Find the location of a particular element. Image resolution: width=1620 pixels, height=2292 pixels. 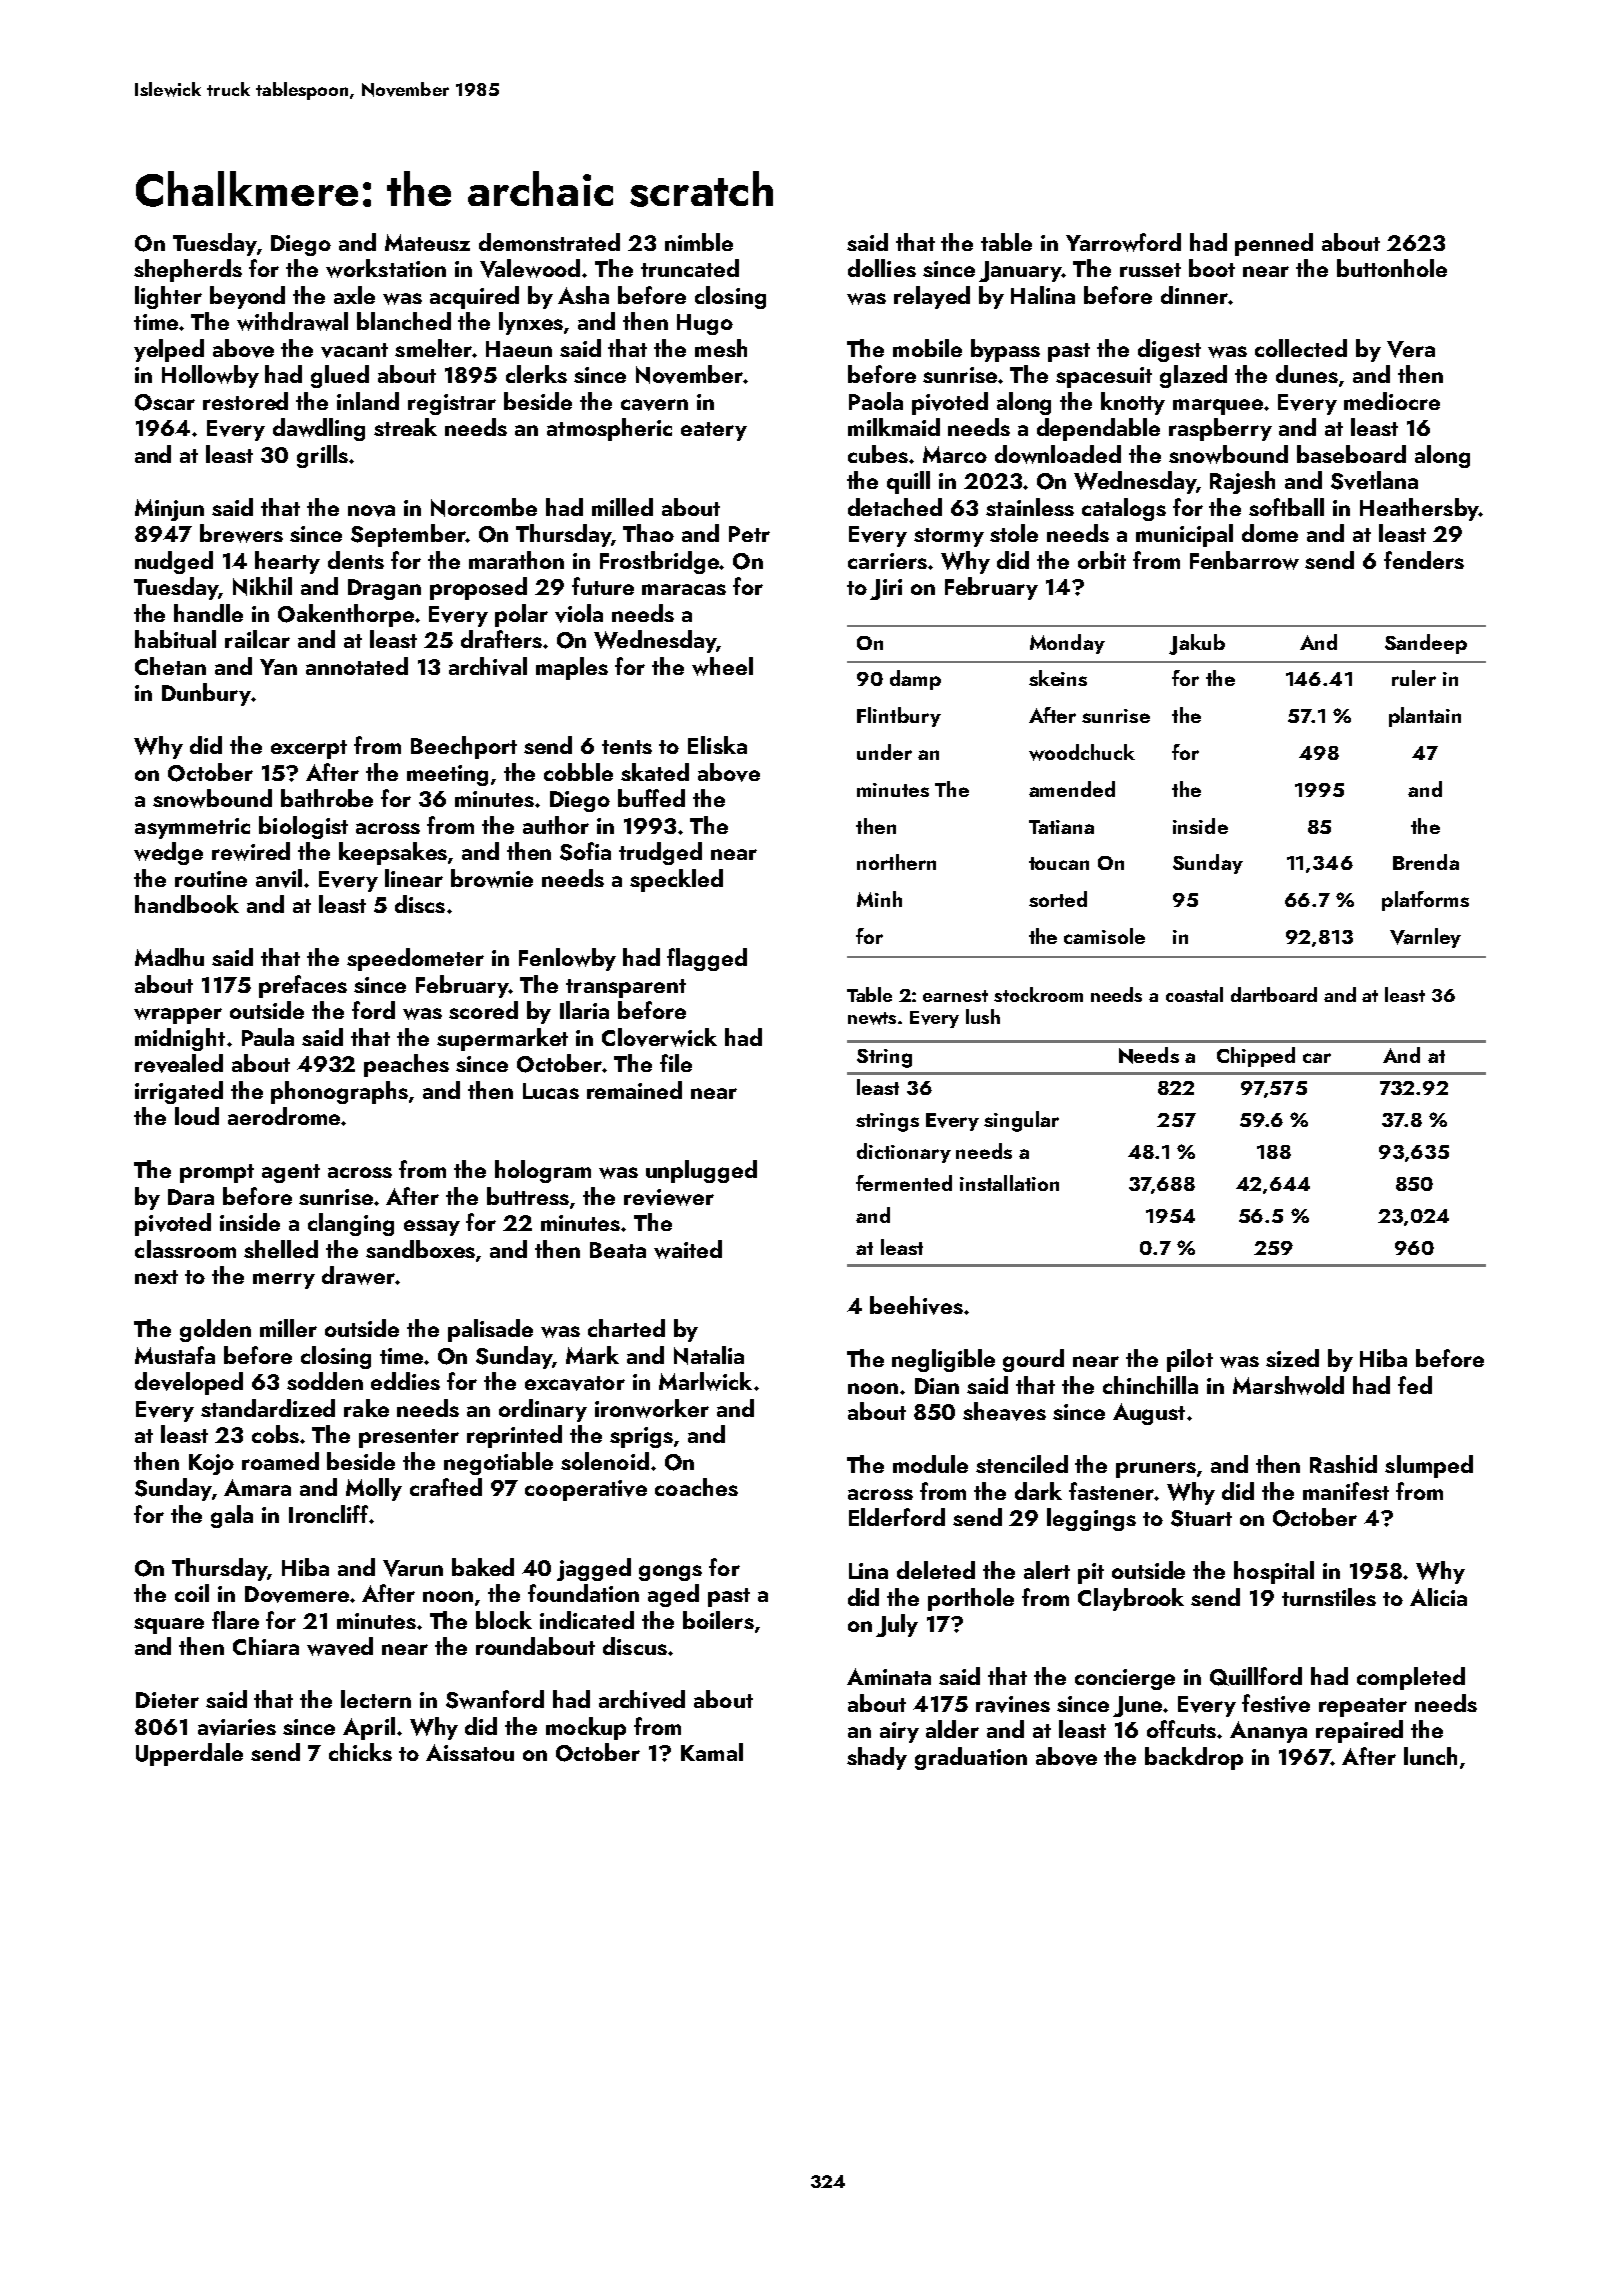

nimble is located at coordinates (699, 242).
